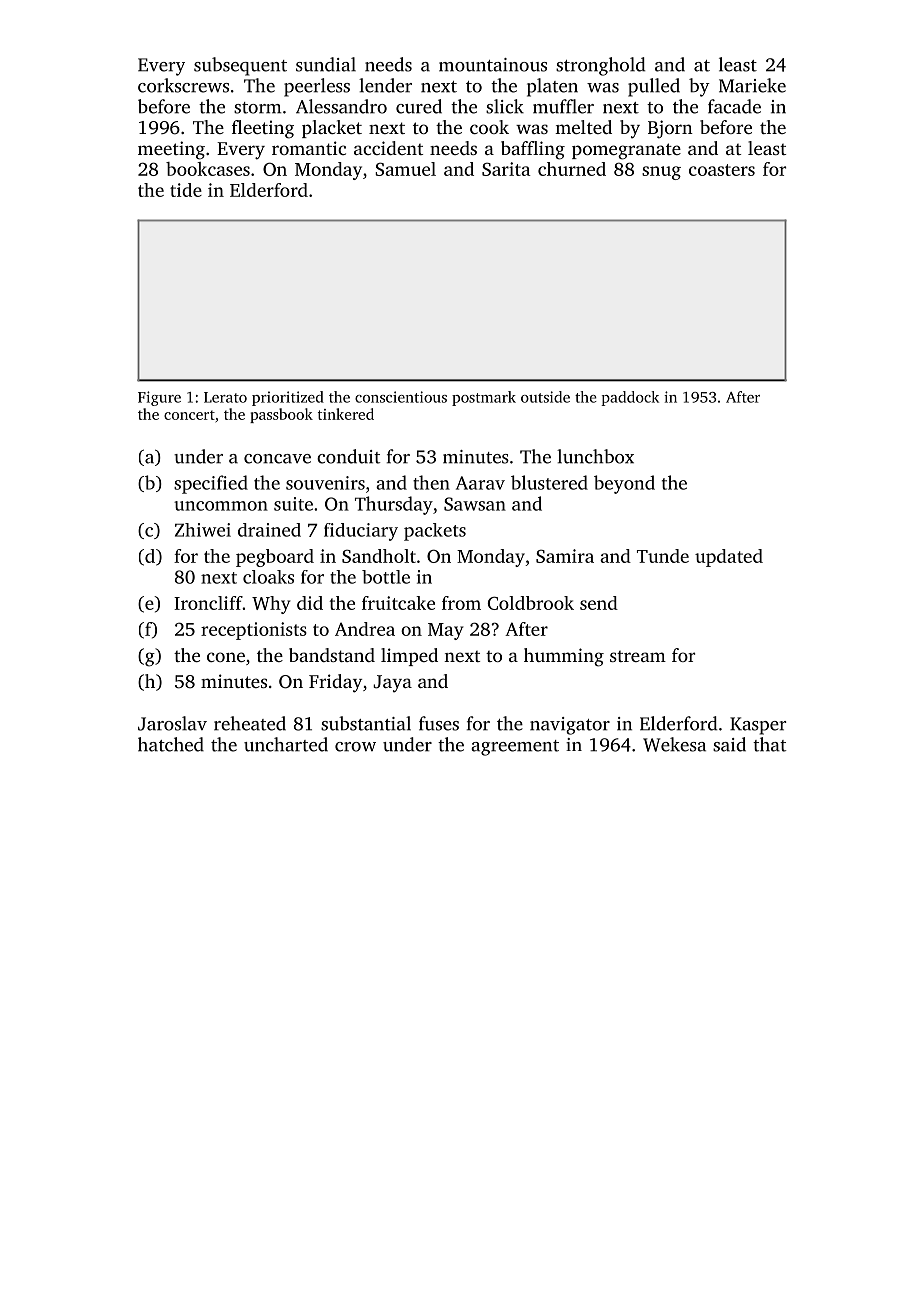 This screenshot has height=1314, width=924. I want to click on said, so click(729, 744).
